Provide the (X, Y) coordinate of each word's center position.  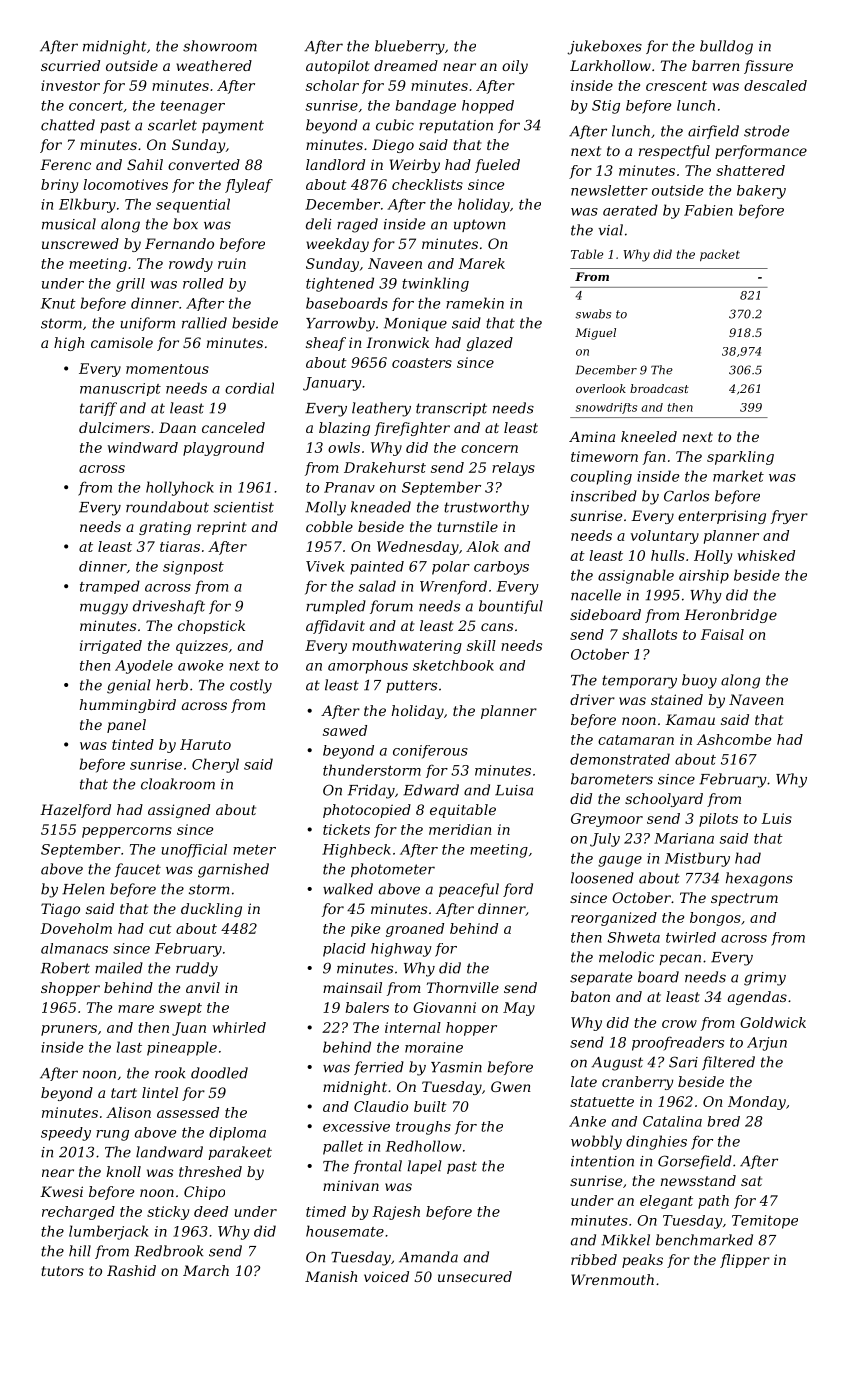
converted (204, 164)
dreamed (406, 65)
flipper (745, 1261)
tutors (62, 1271)
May (519, 1009)
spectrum (744, 899)
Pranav (349, 487)
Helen (83, 889)
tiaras (180, 546)
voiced (386, 1276)
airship (704, 576)
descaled (775, 85)
